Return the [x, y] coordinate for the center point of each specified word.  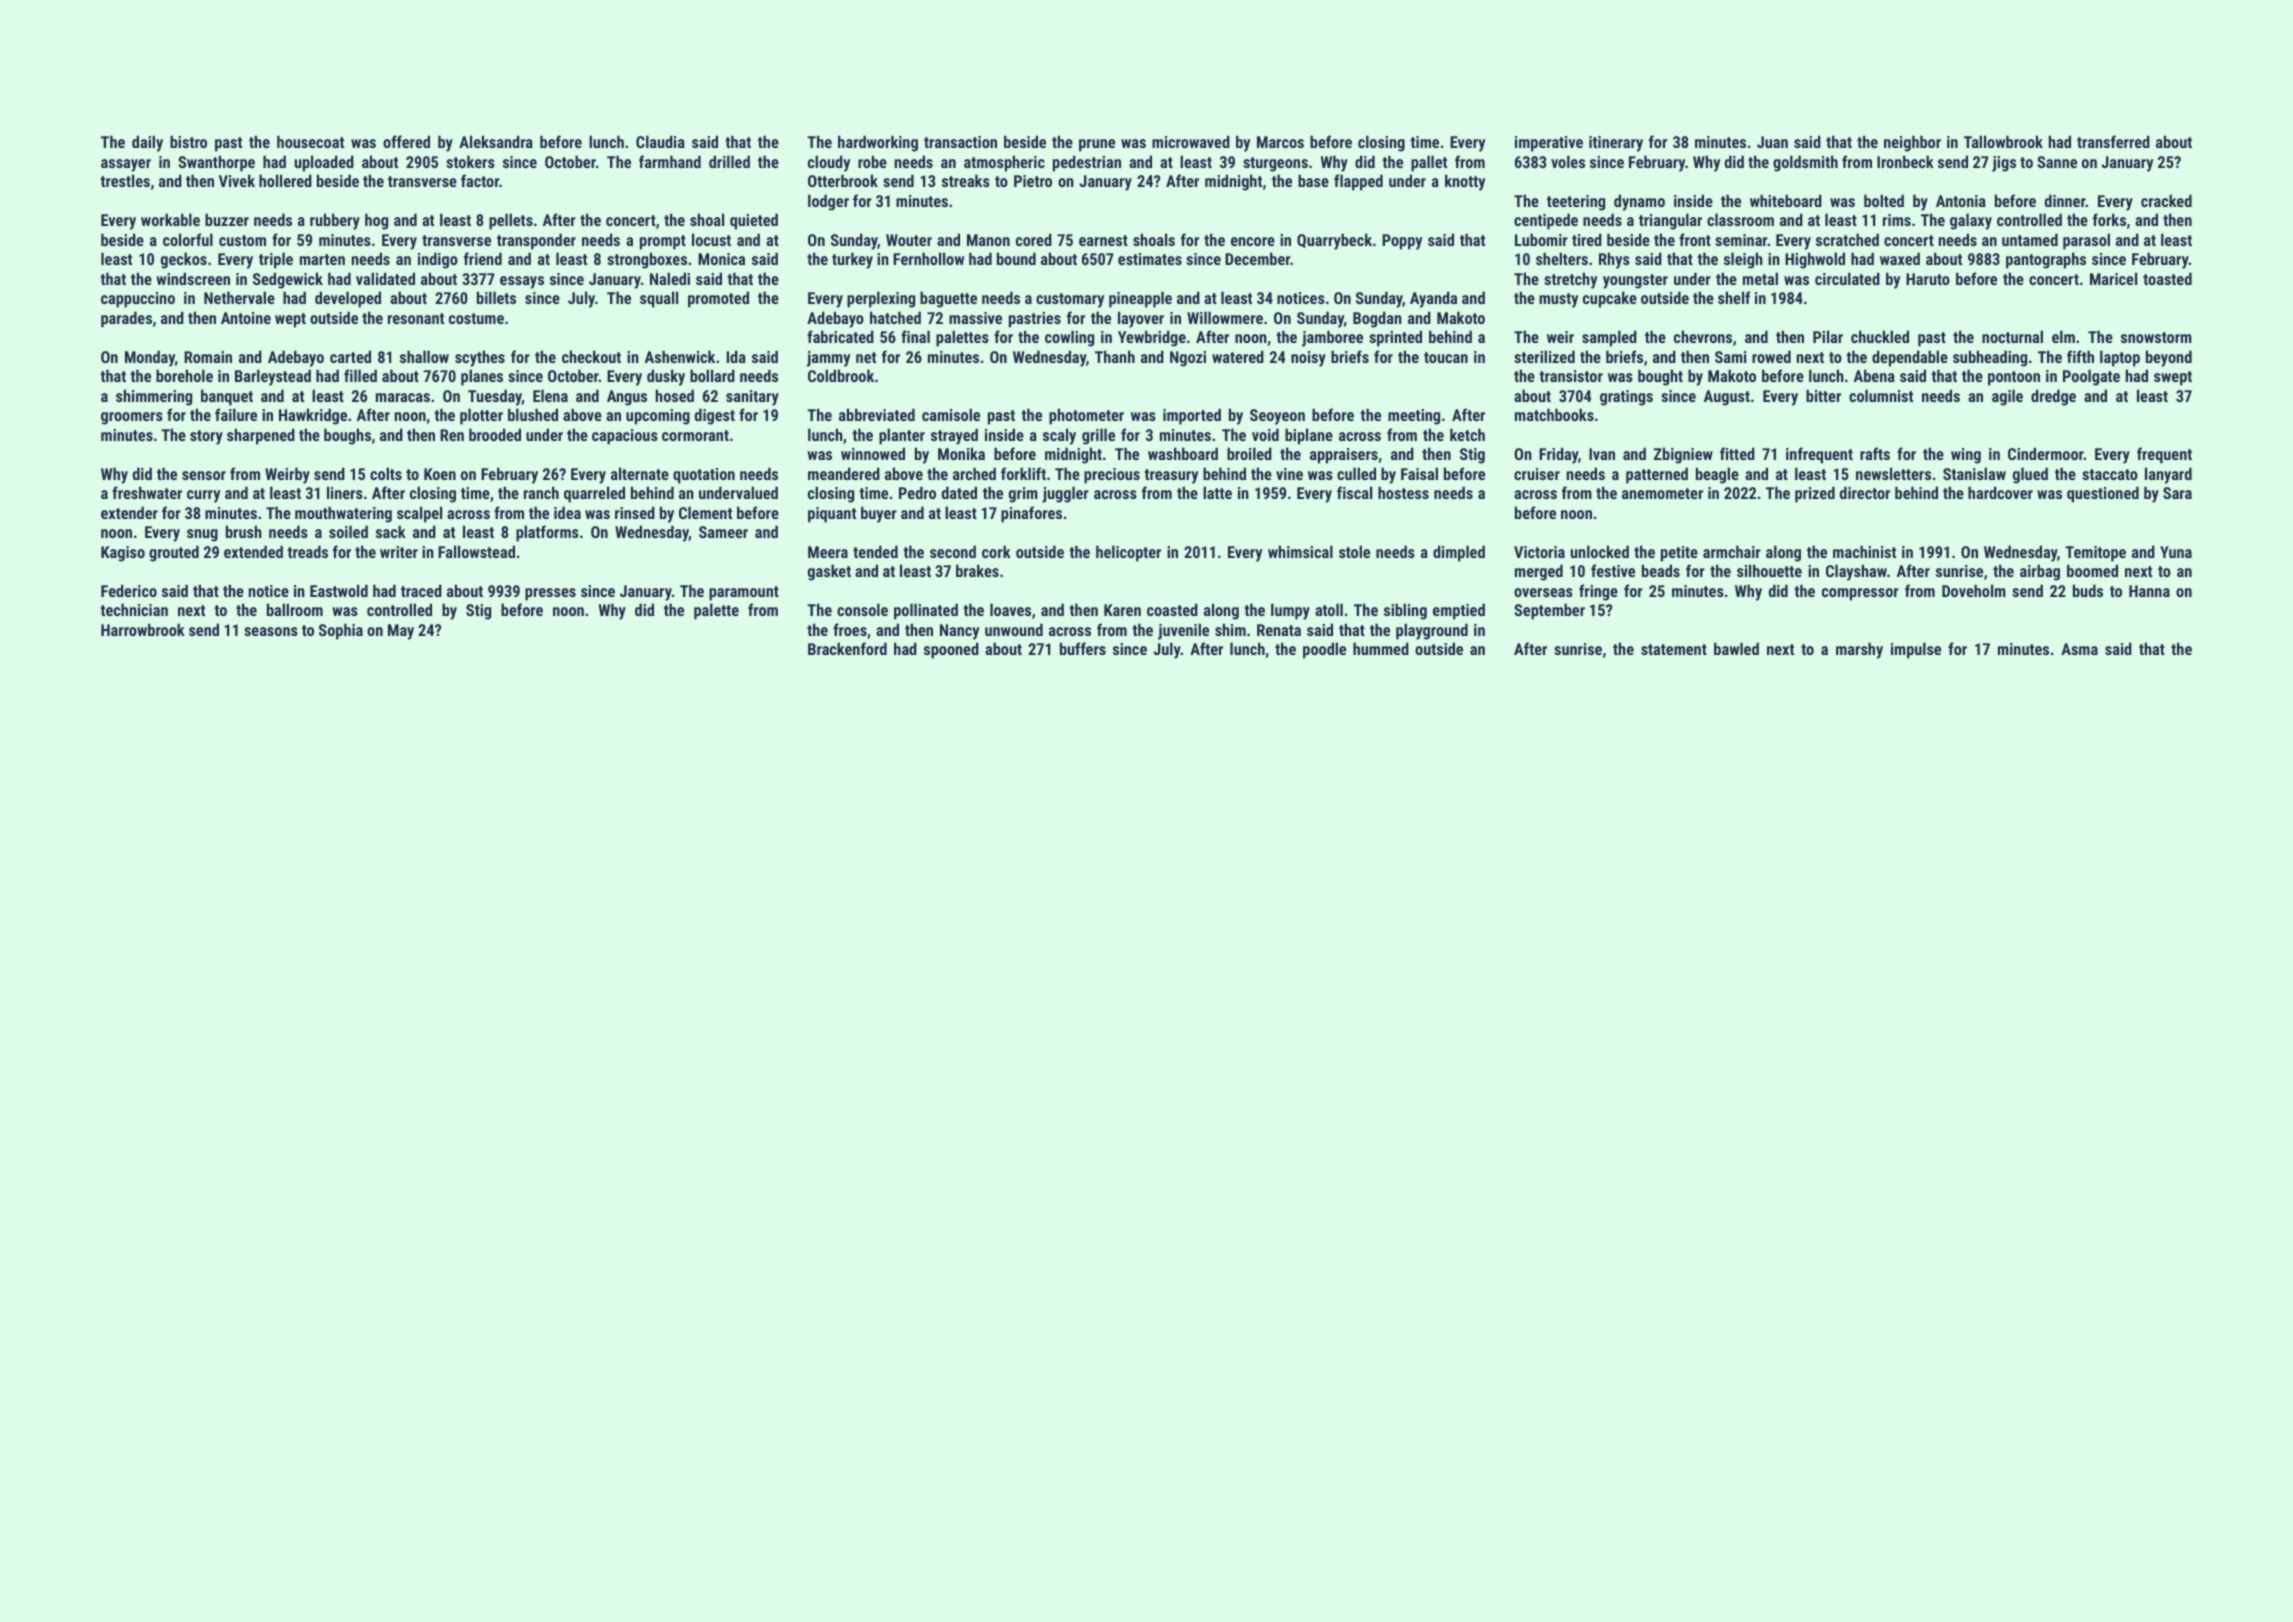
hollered [285, 180]
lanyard [2168, 475]
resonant [416, 318]
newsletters [1893, 473]
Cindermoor [2046, 453]
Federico [129, 590]
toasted [2167, 278]
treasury [1171, 476]
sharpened [261, 436]
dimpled [1459, 553]
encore [1253, 241]
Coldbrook [841, 375]
